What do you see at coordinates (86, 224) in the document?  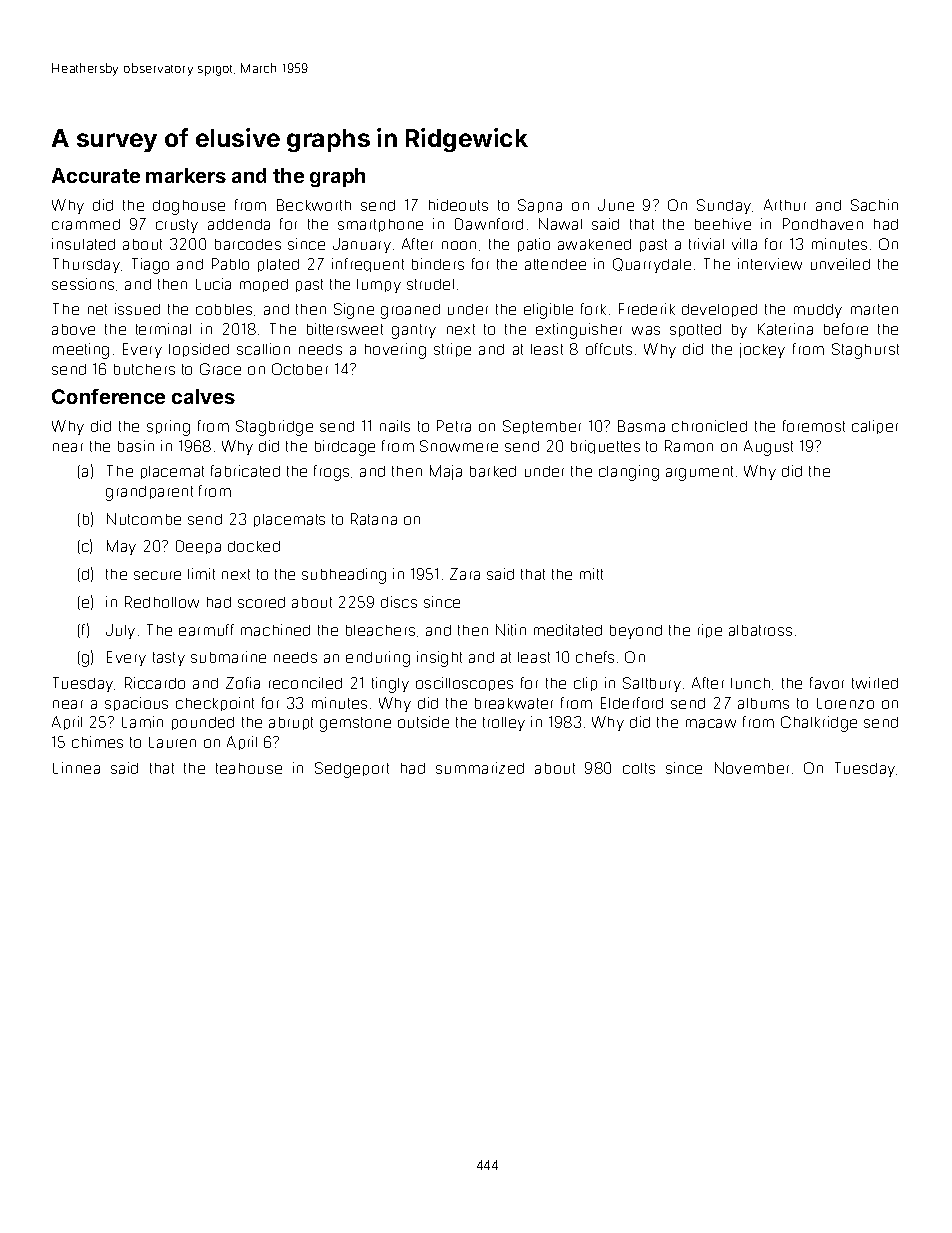 I see `crammed` at bounding box center [86, 224].
